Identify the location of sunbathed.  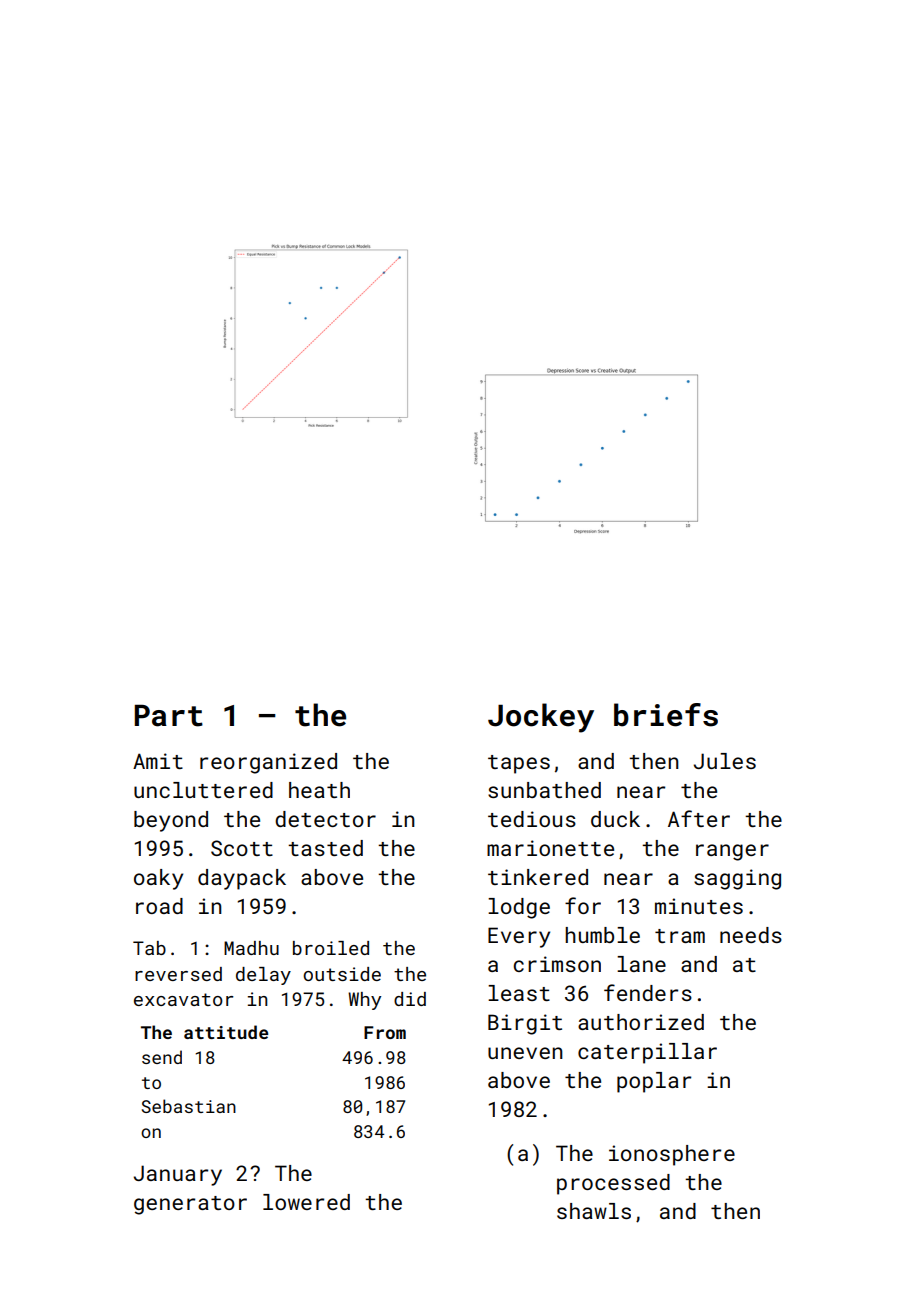
(544, 790).
